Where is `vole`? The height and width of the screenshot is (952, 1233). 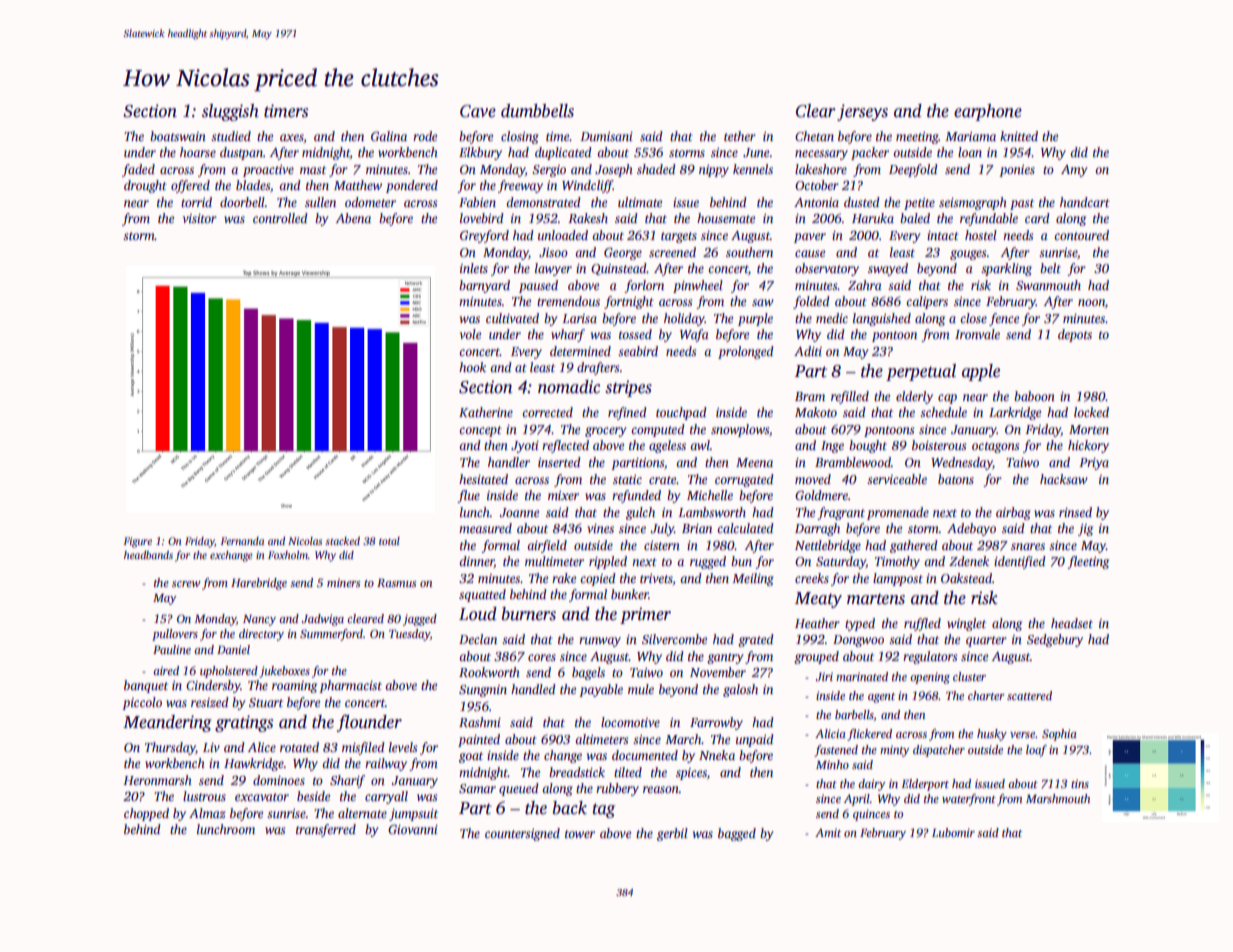
vole is located at coordinates (470, 334).
